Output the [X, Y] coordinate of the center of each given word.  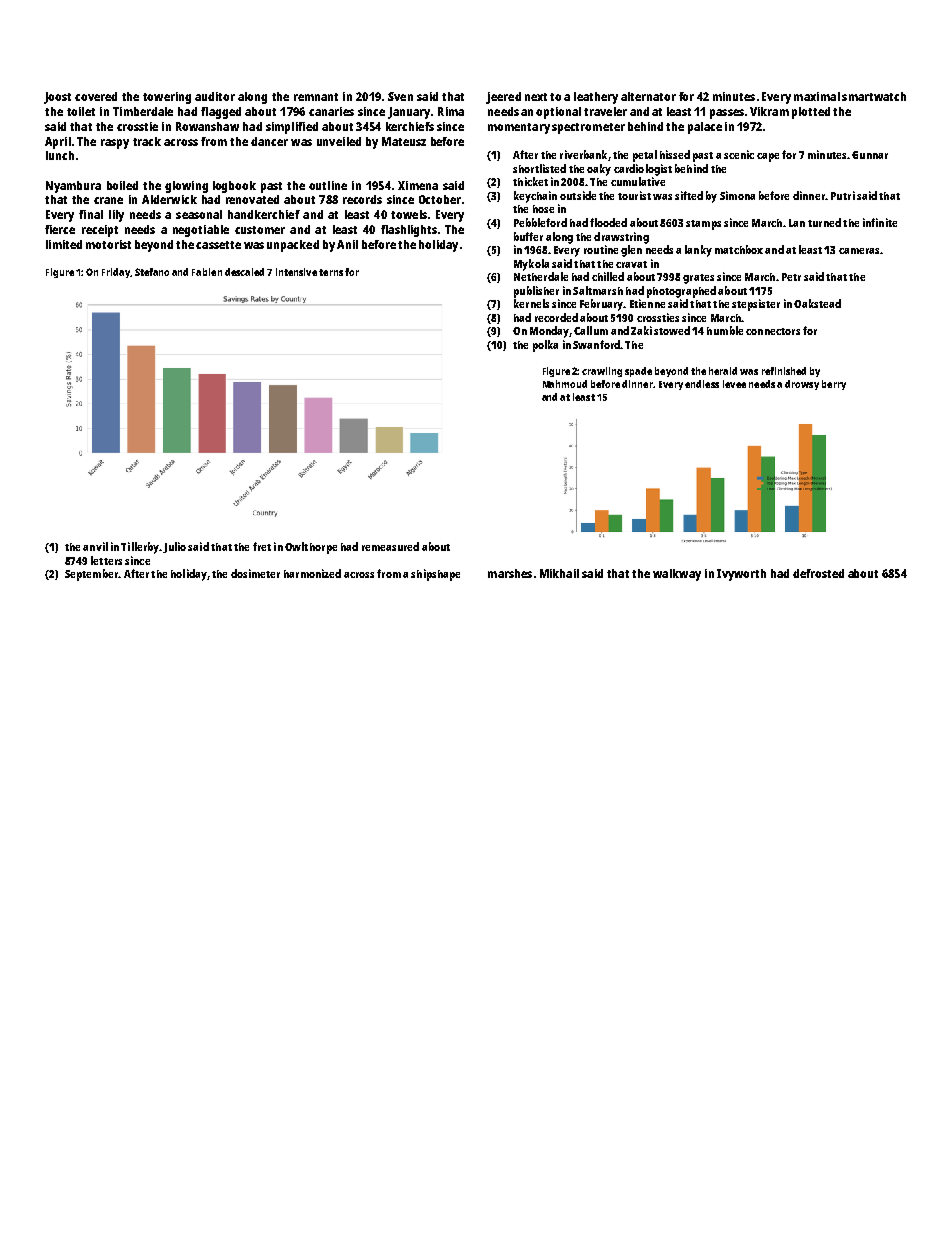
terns [331, 272]
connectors [773, 331]
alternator [648, 96]
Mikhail [559, 573]
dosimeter [255, 573]
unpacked [293, 246]
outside [578, 195]
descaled [244, 272]
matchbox [739, 249]
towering [167, 98]
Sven [400, 96]
